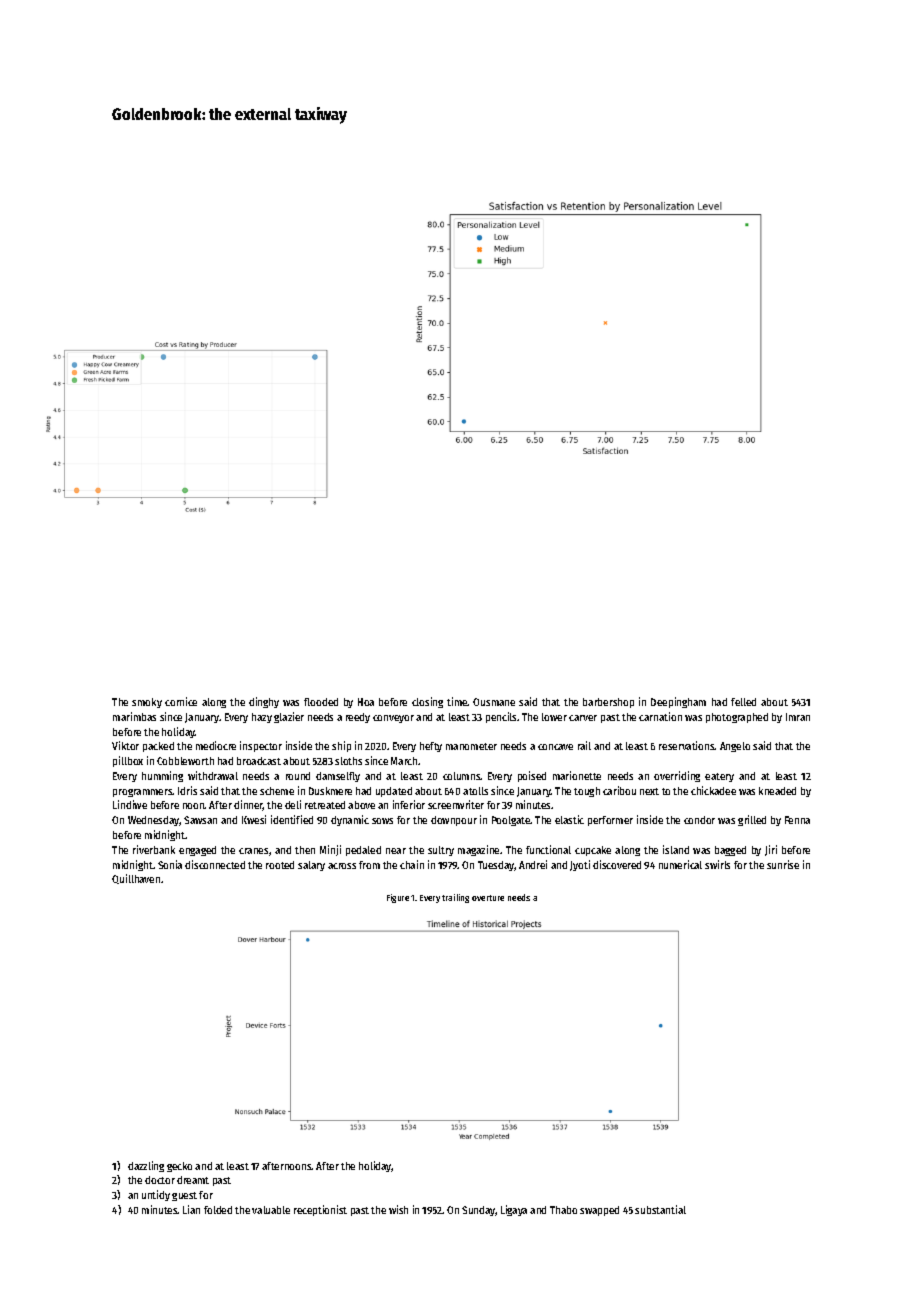 Image resolution: width=924 pixels, height=1308 pixels. I want to click on Ligaya, so click(514, 1210).
